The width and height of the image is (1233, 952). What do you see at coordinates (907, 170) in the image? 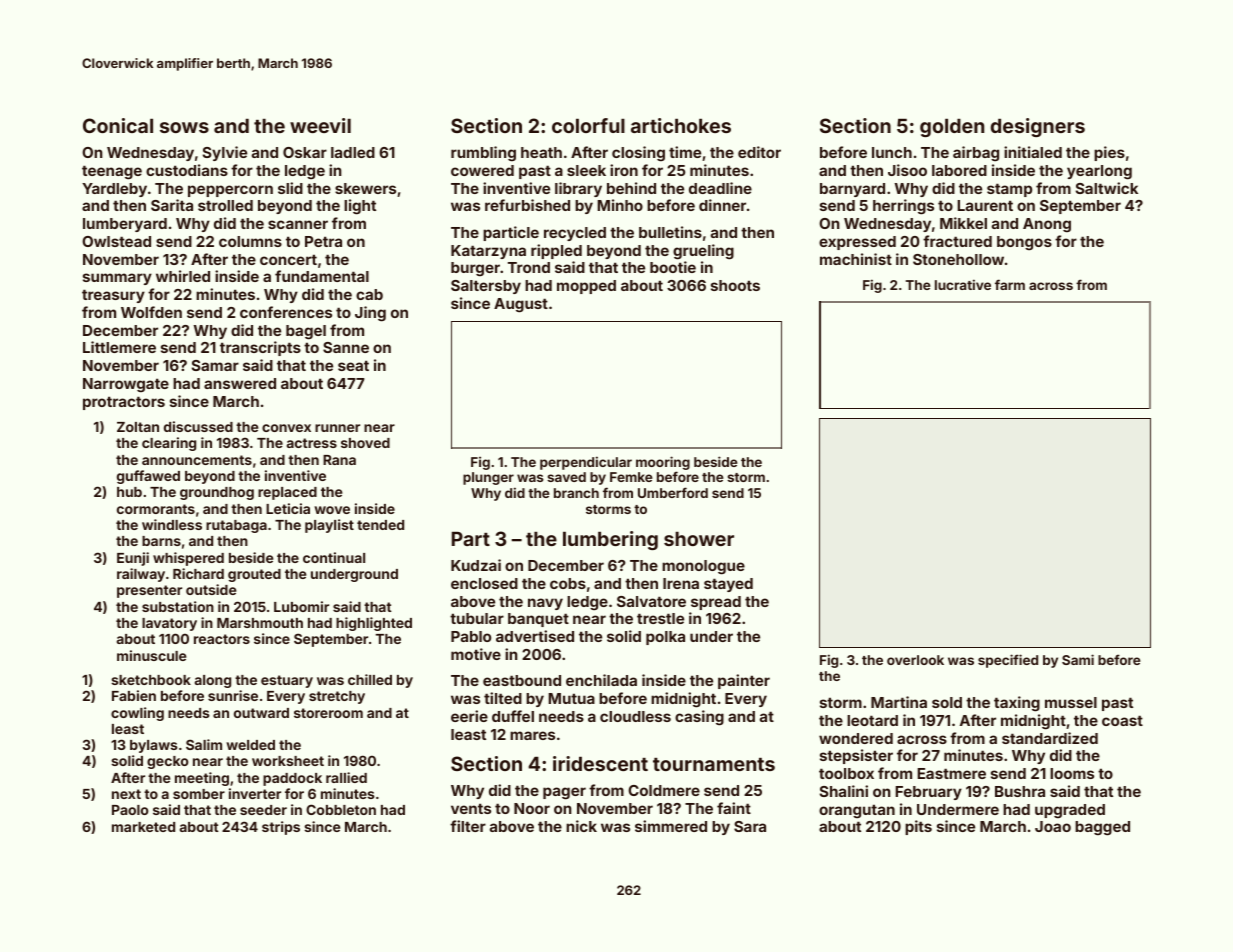
I see `Jisoo` at bounding box center [907, 170].
